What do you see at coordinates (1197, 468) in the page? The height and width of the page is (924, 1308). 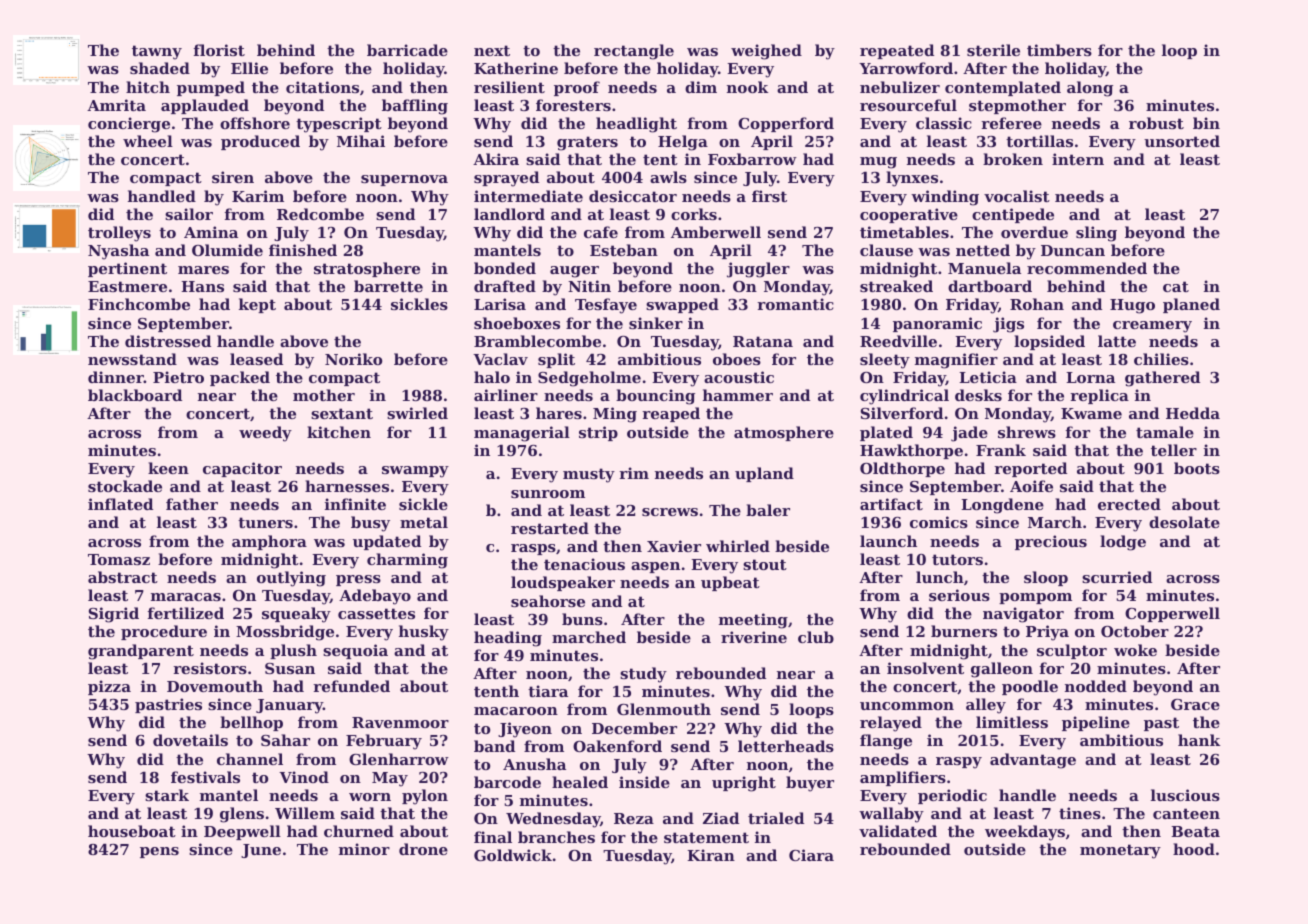 I see `boots` at bounding box center [1197, 468].
